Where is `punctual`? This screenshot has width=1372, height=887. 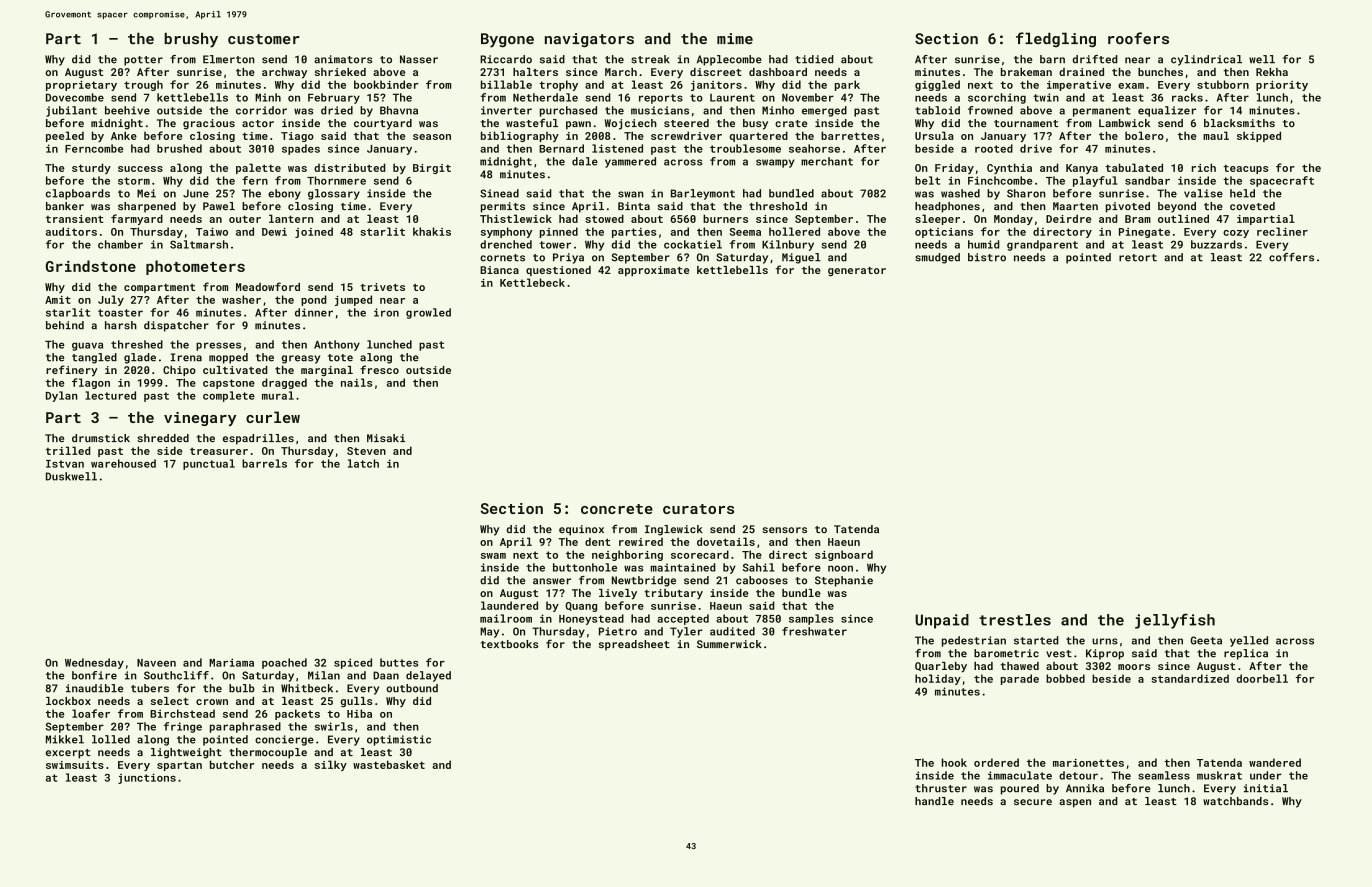 punctual is located at coordinates (209, 464).
